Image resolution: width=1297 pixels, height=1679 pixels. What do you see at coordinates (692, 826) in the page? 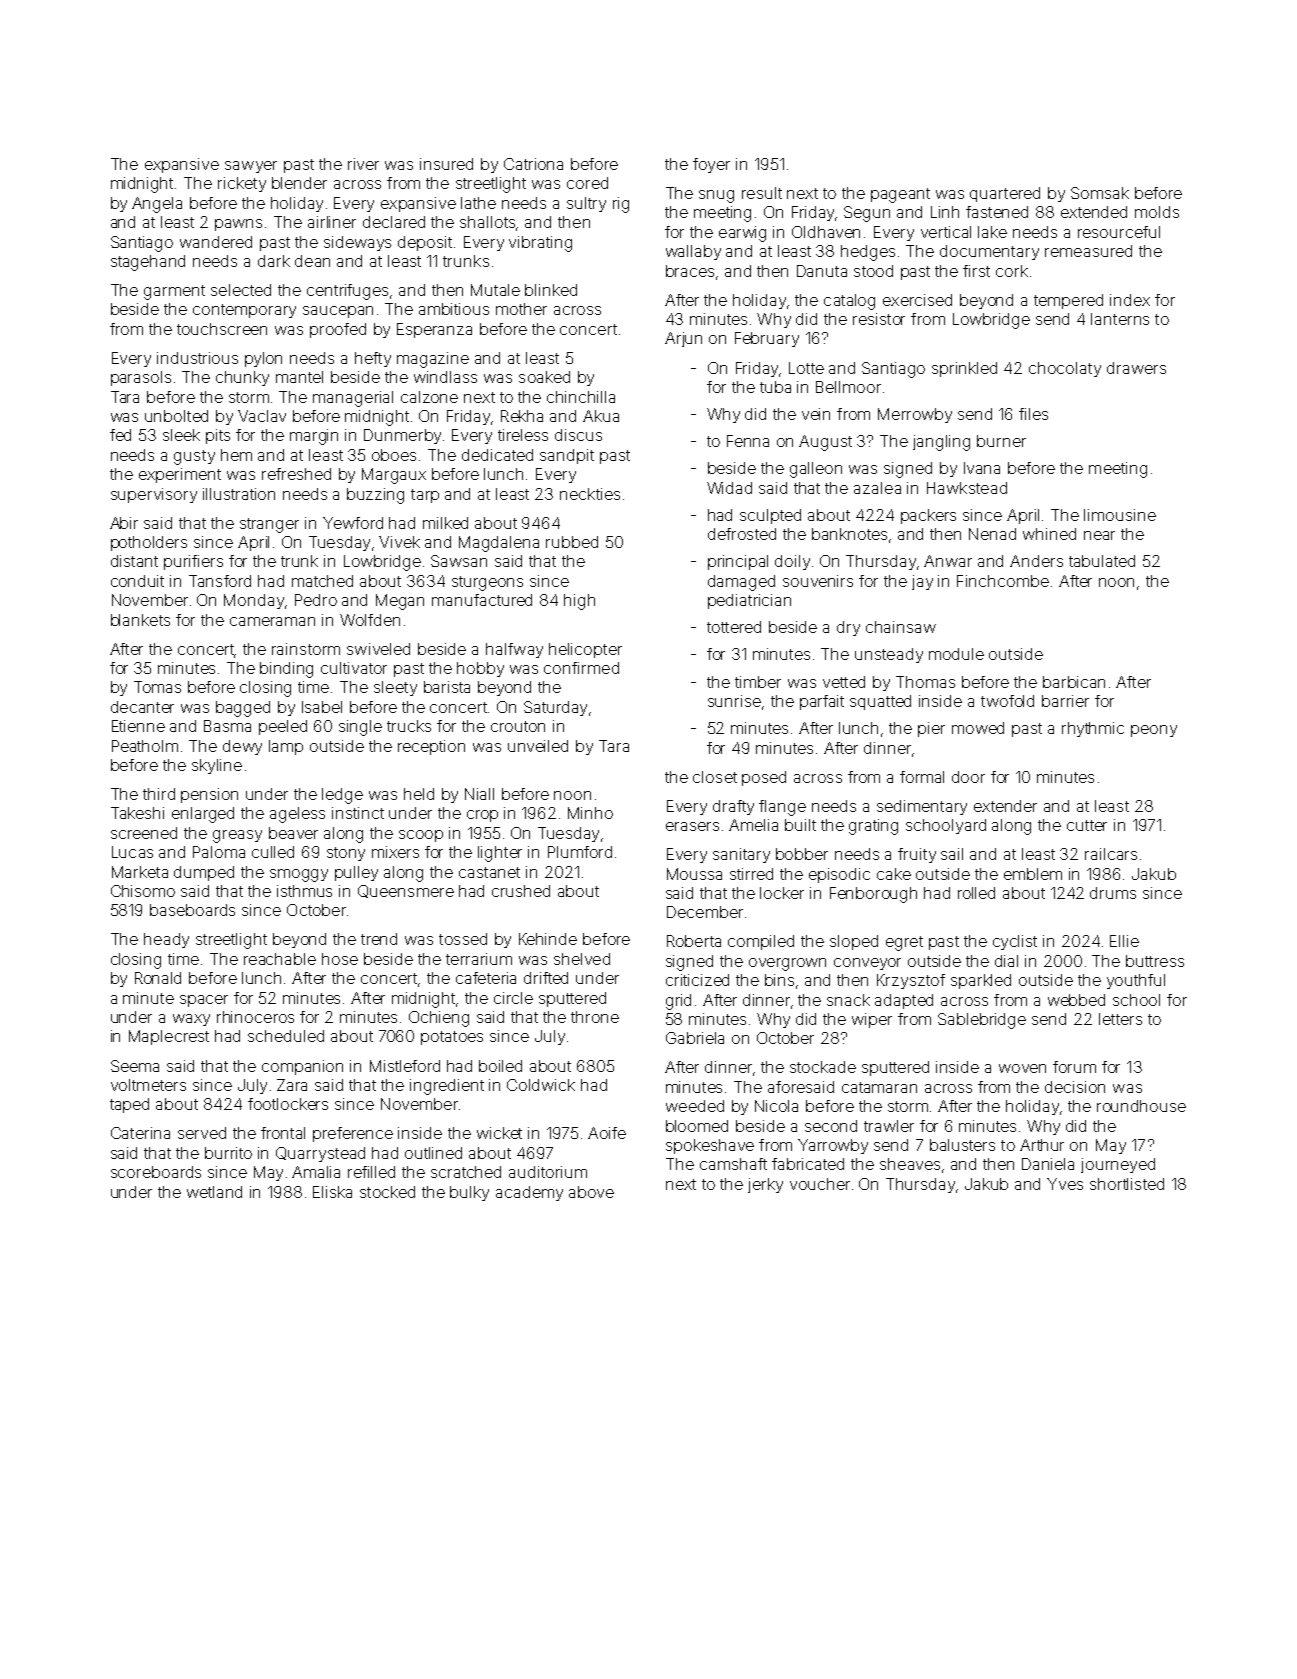
I see `erasers` at bounding box center [692, 826].
